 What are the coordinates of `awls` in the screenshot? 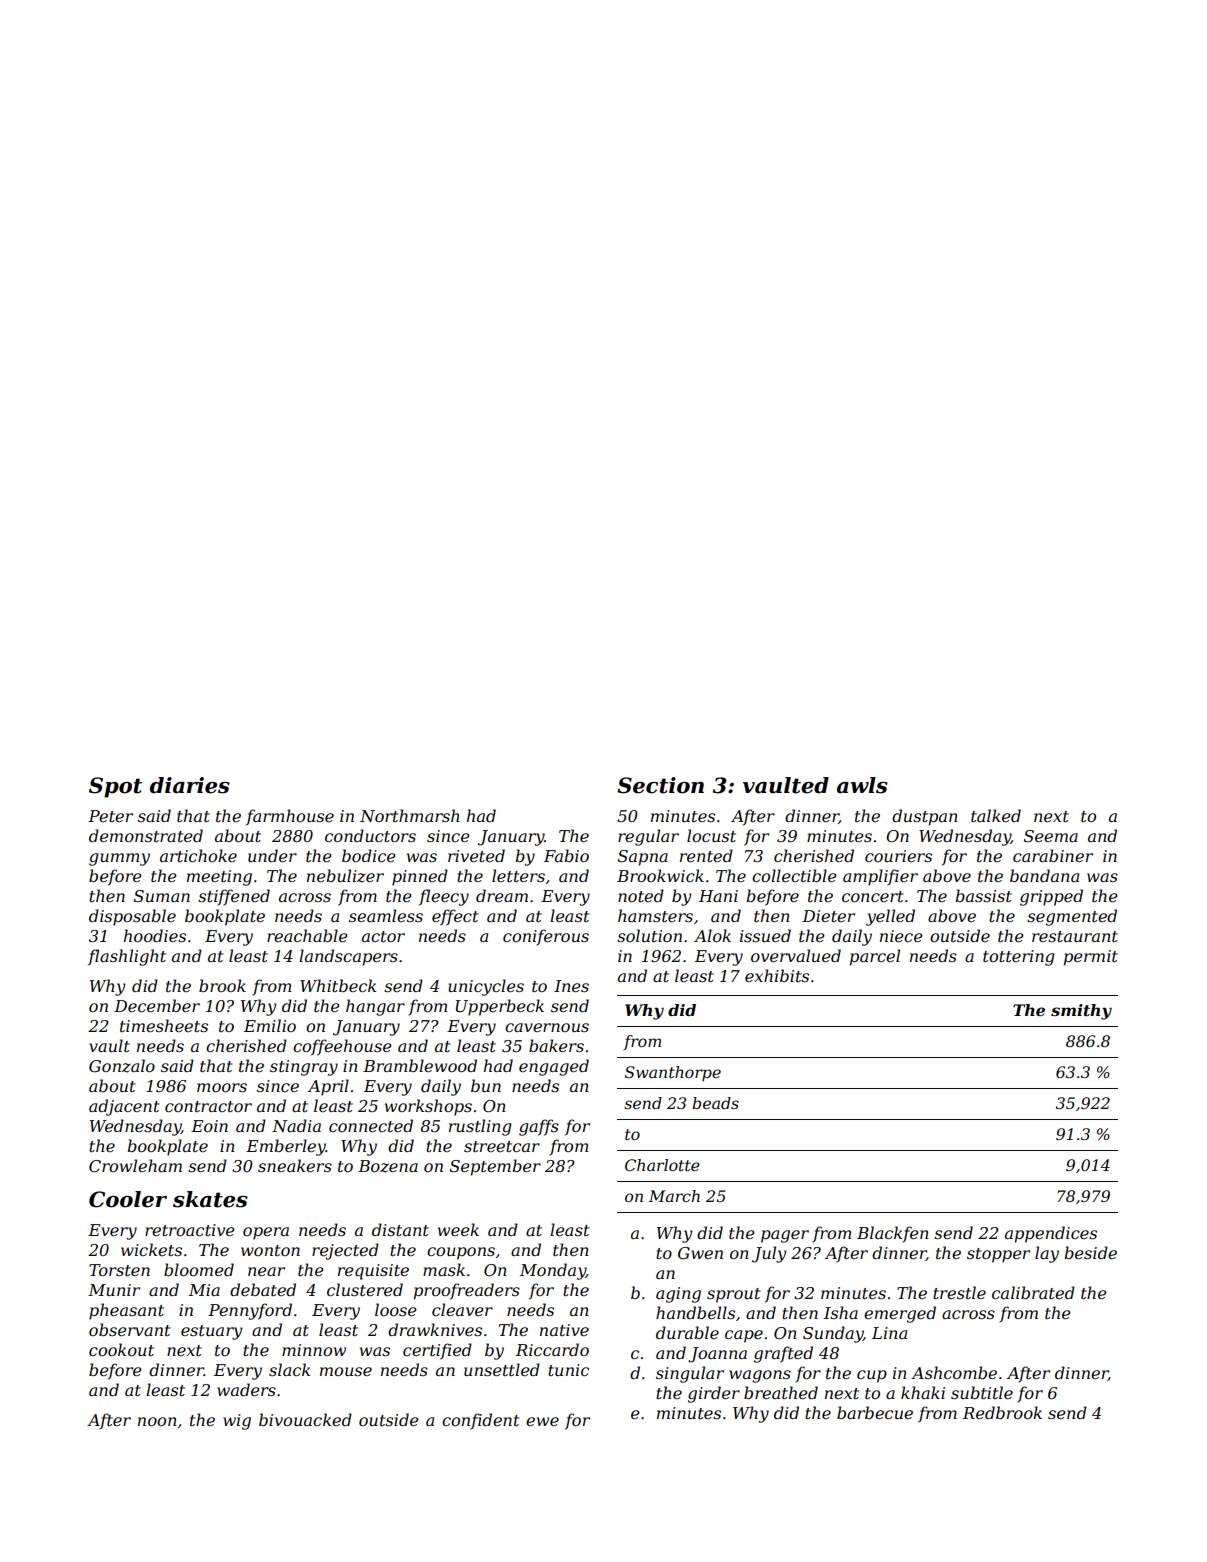 It's located at (862, 785).
